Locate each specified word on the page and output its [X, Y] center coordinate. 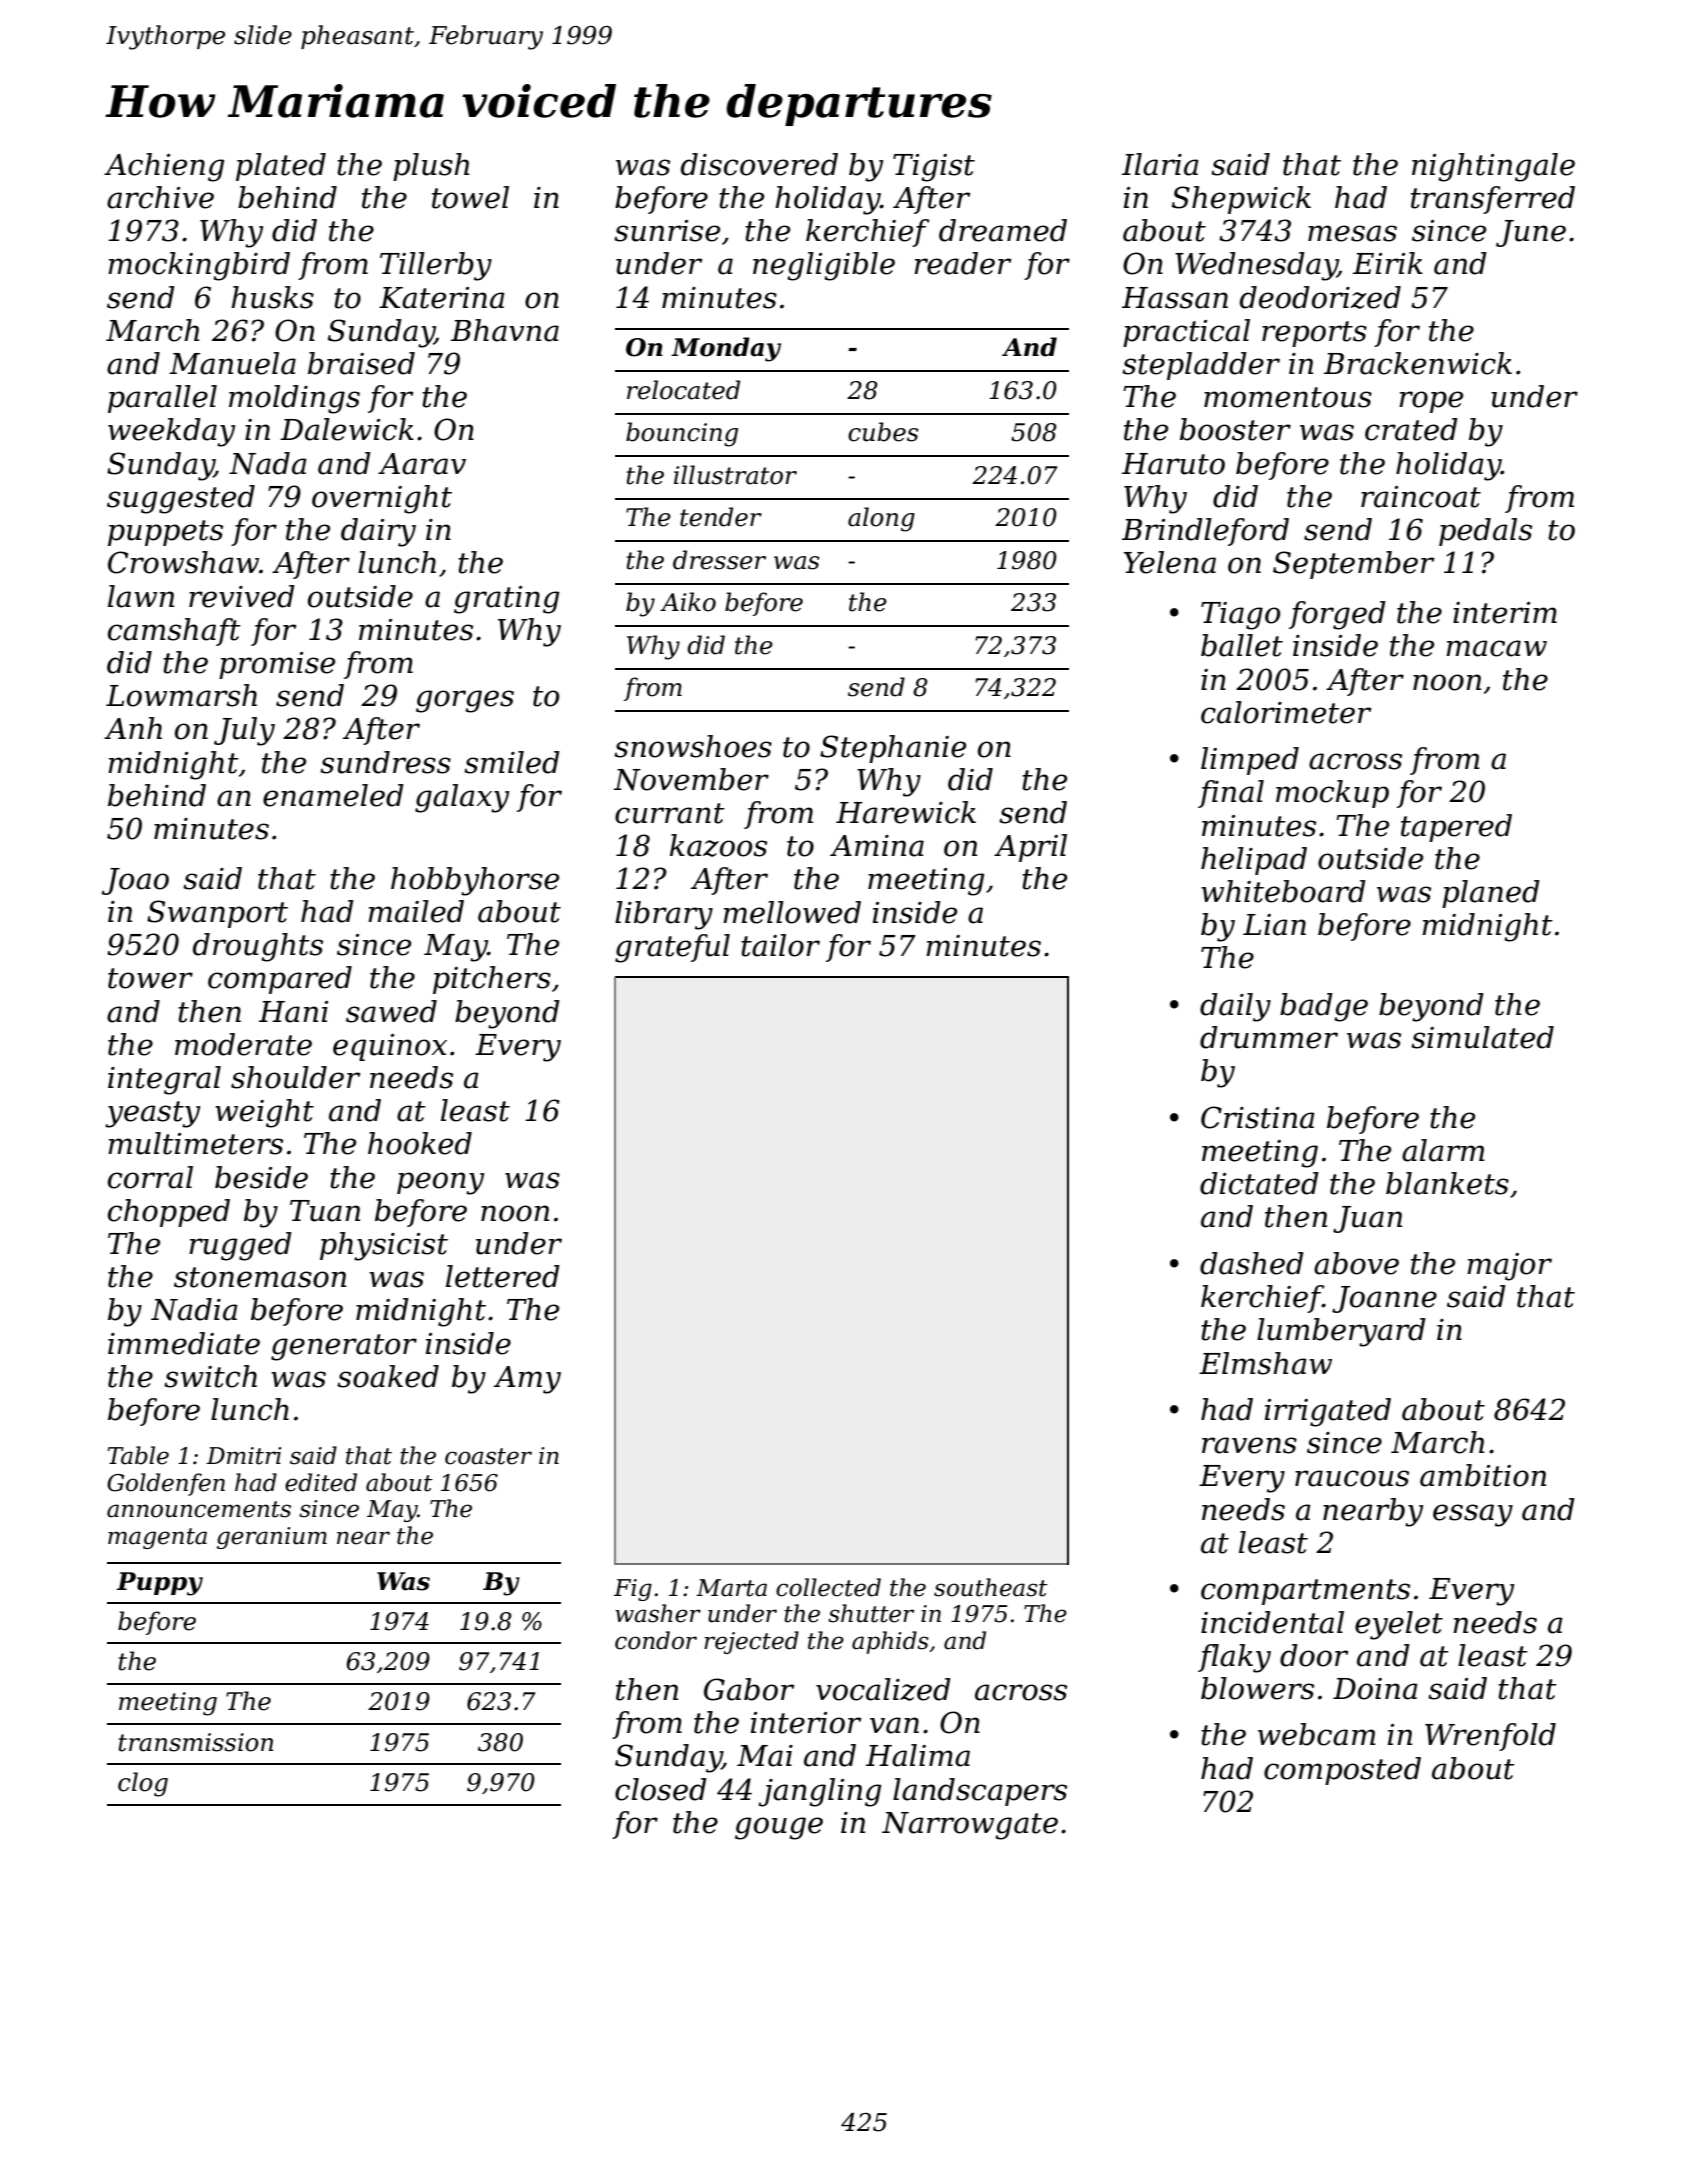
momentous [1288, 397]
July [244, 731]
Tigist [934, 168]
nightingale [1493, 167]
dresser [719, 560]
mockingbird [199, 266]
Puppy [160, 1584]
